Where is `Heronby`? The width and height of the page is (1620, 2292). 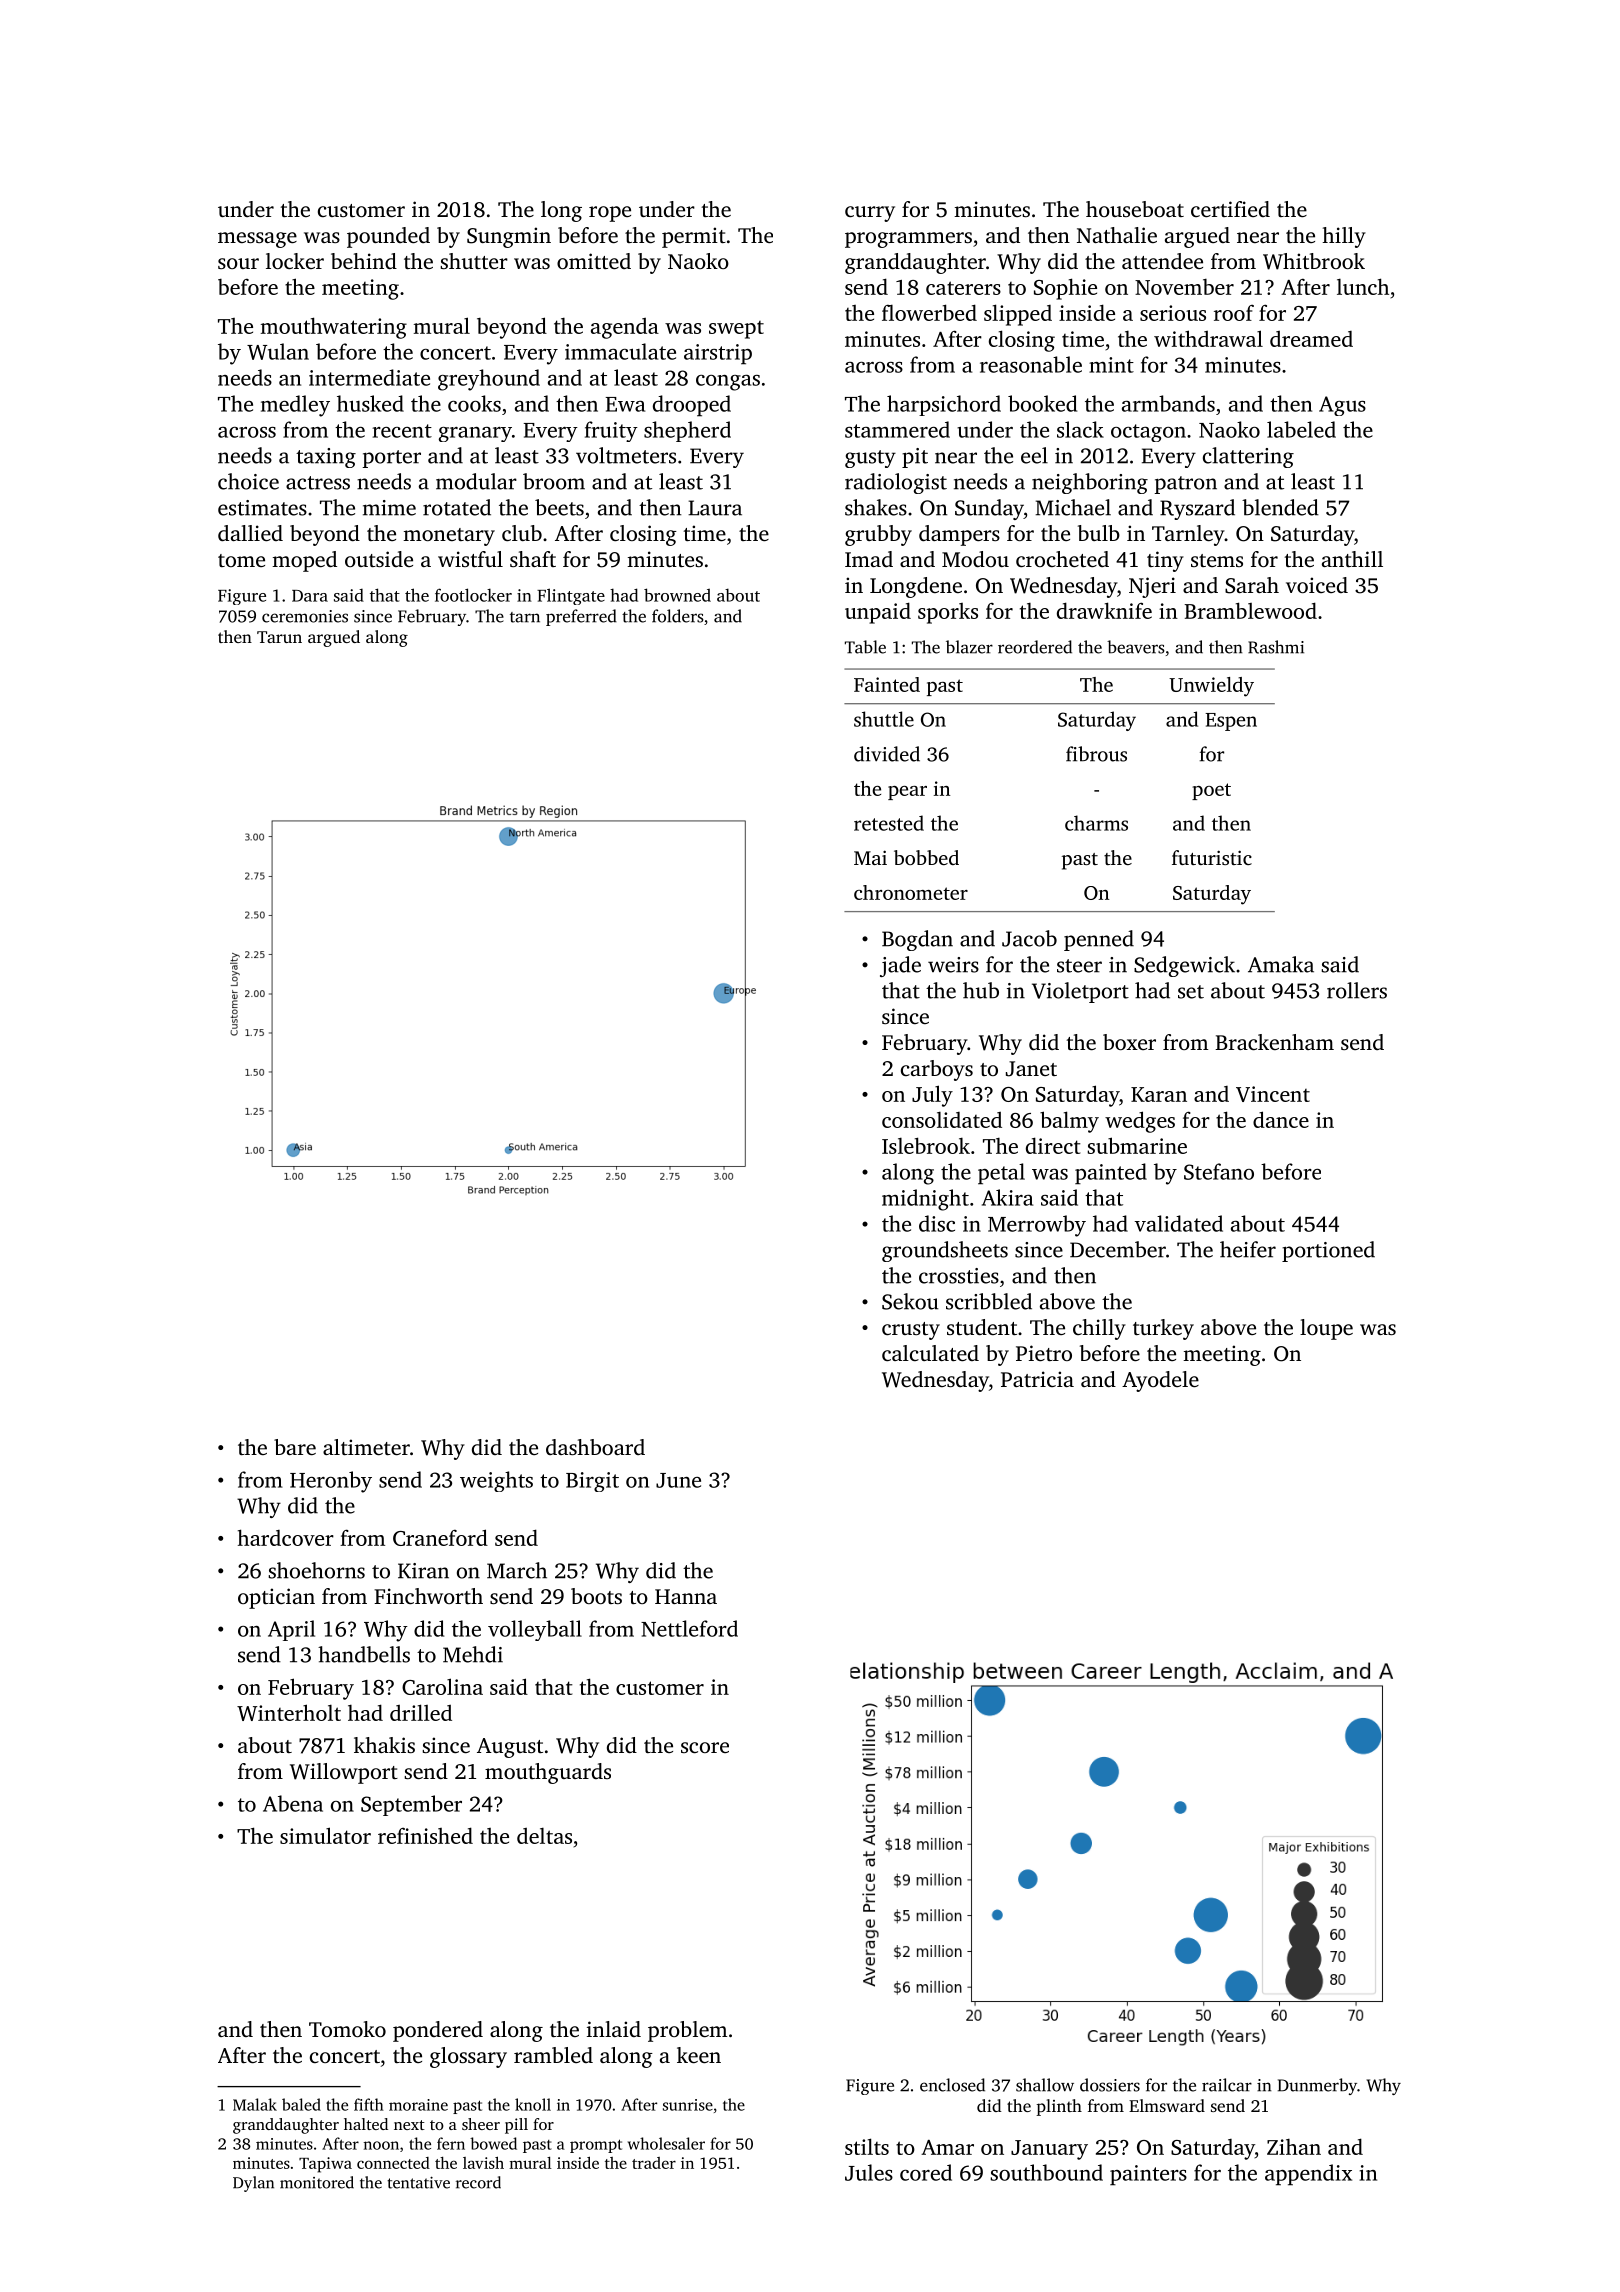
Heronby is located at coordinates (331, 1482).
